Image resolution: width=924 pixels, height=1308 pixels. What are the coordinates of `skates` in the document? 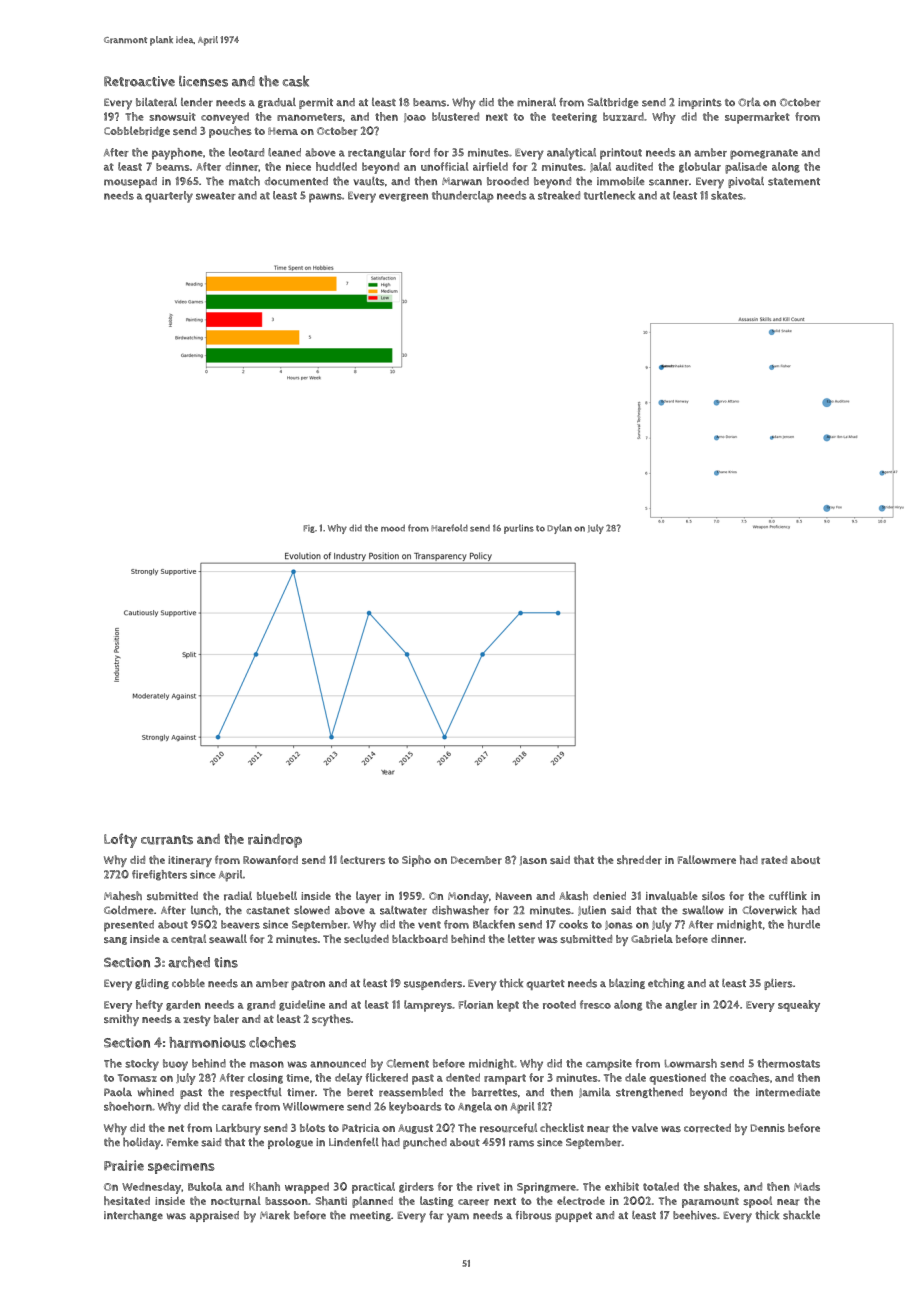 It's located at (727, 195).
